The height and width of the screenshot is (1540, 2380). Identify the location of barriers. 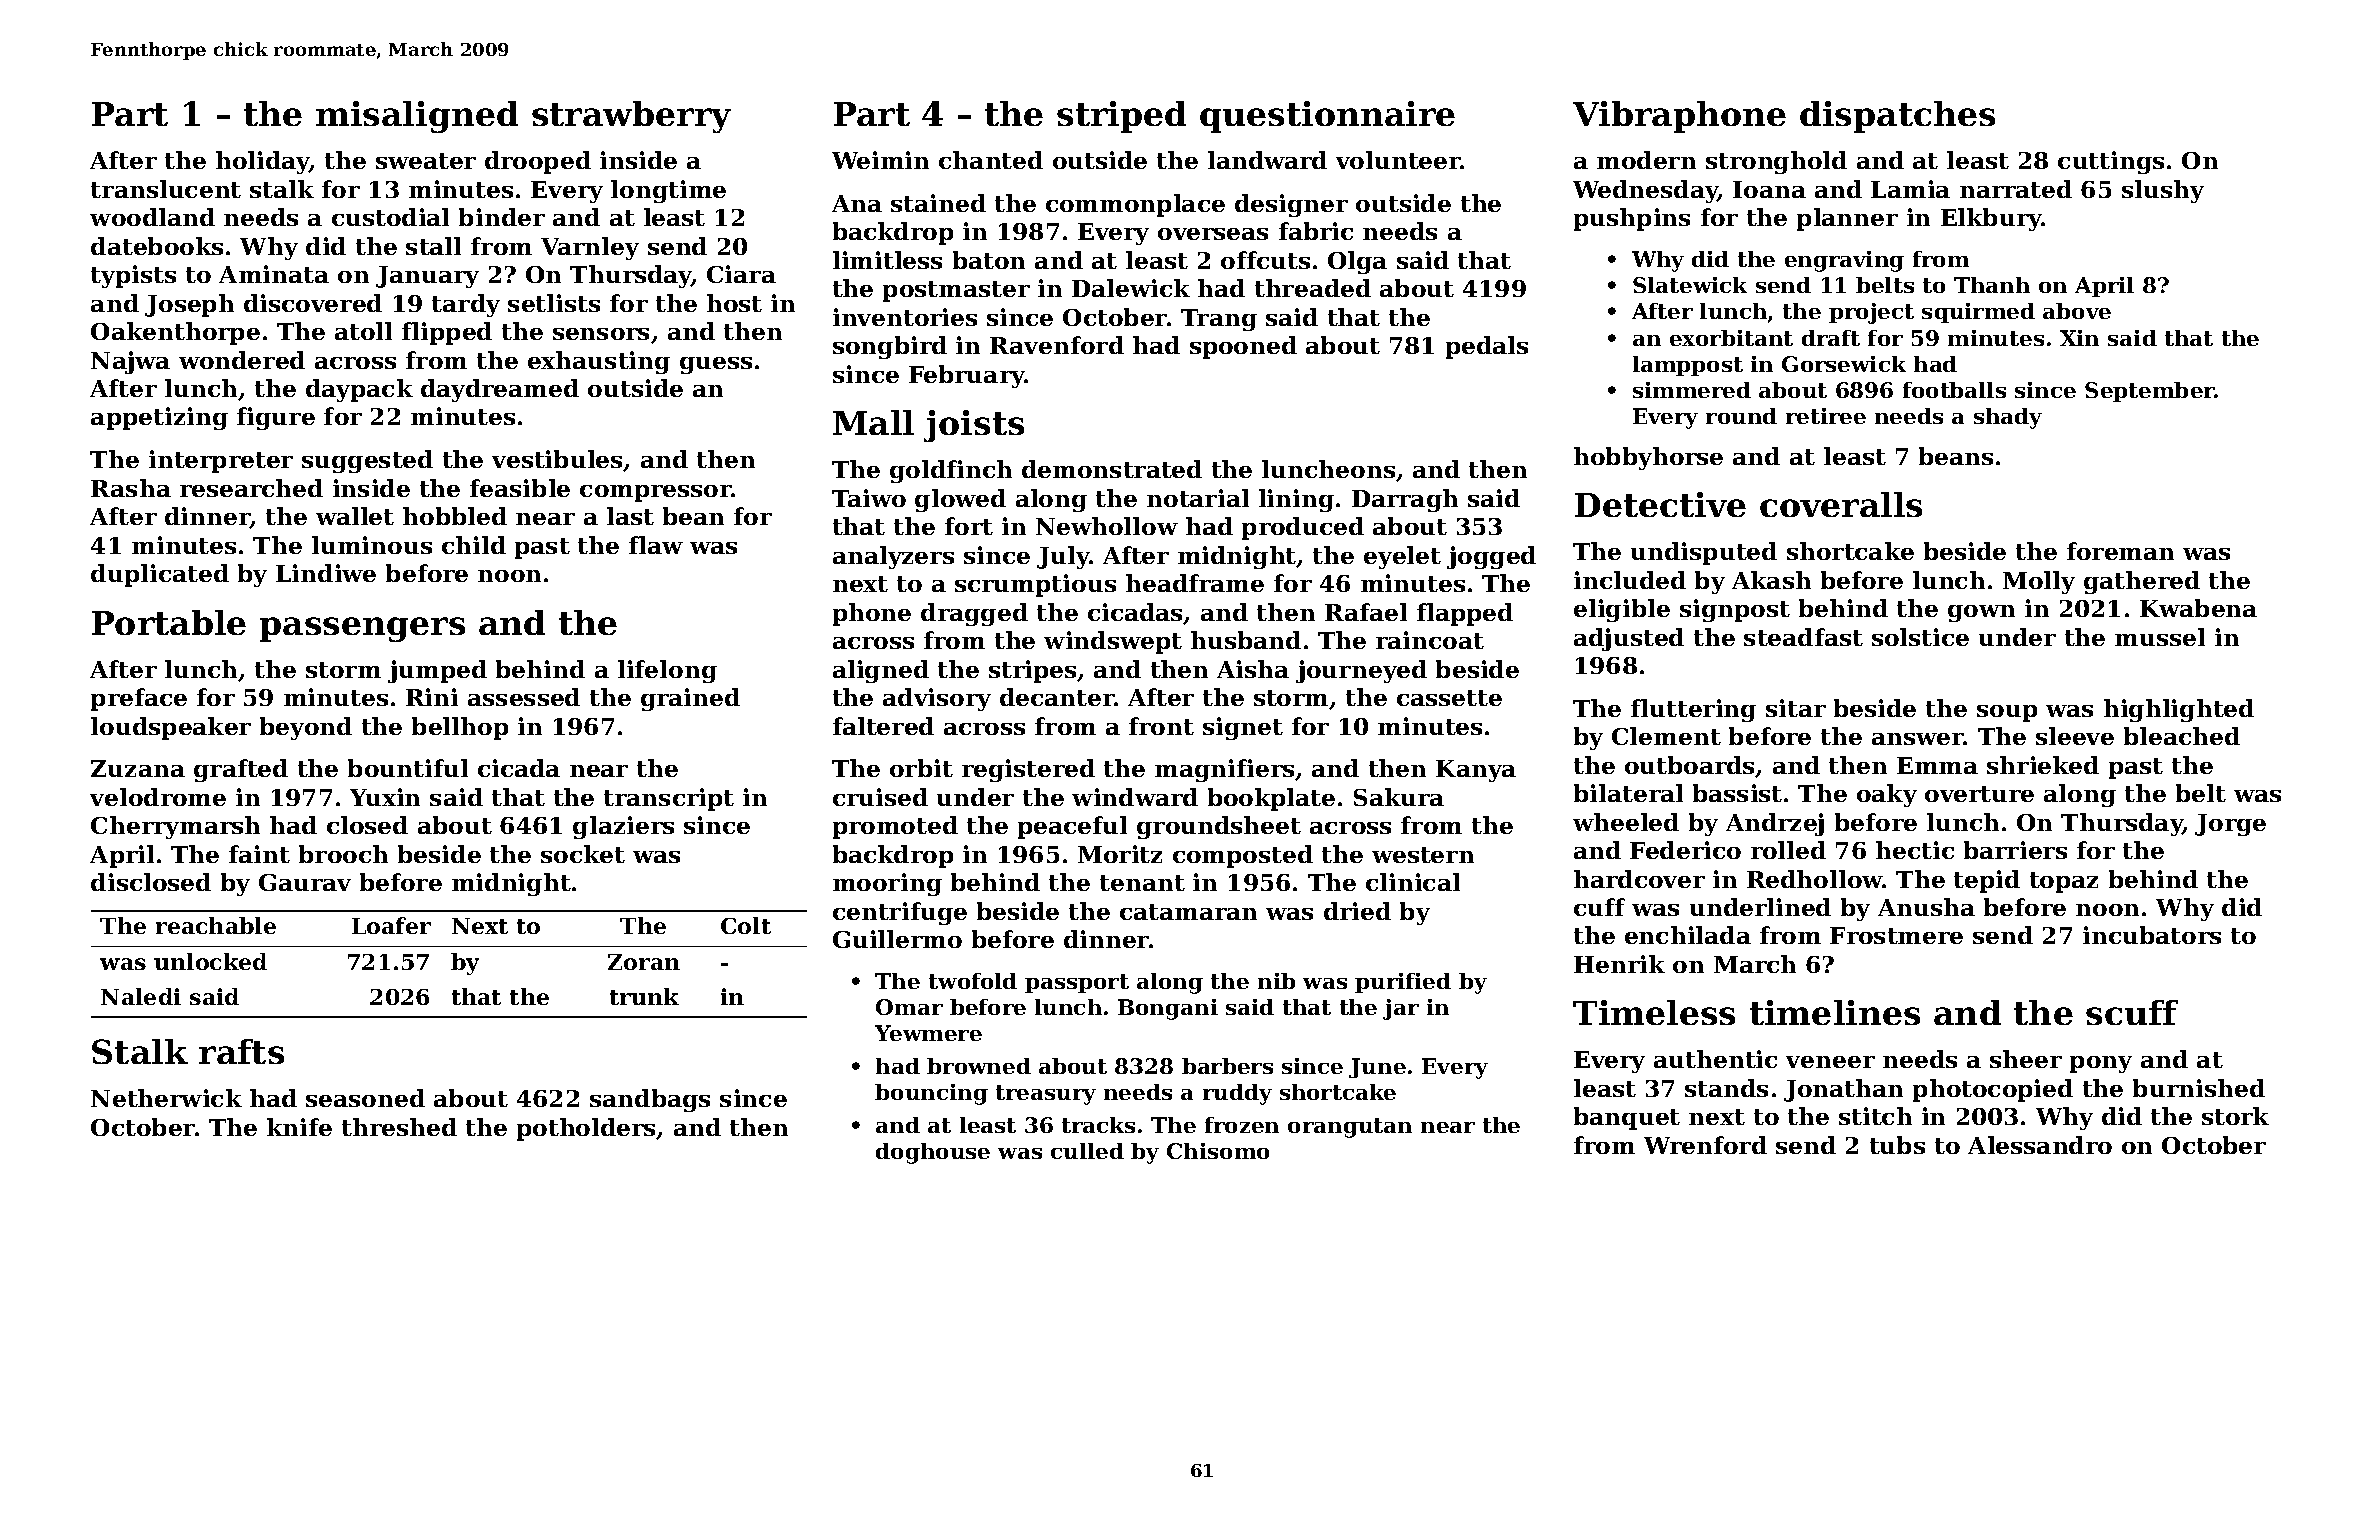
(2015, 850).
